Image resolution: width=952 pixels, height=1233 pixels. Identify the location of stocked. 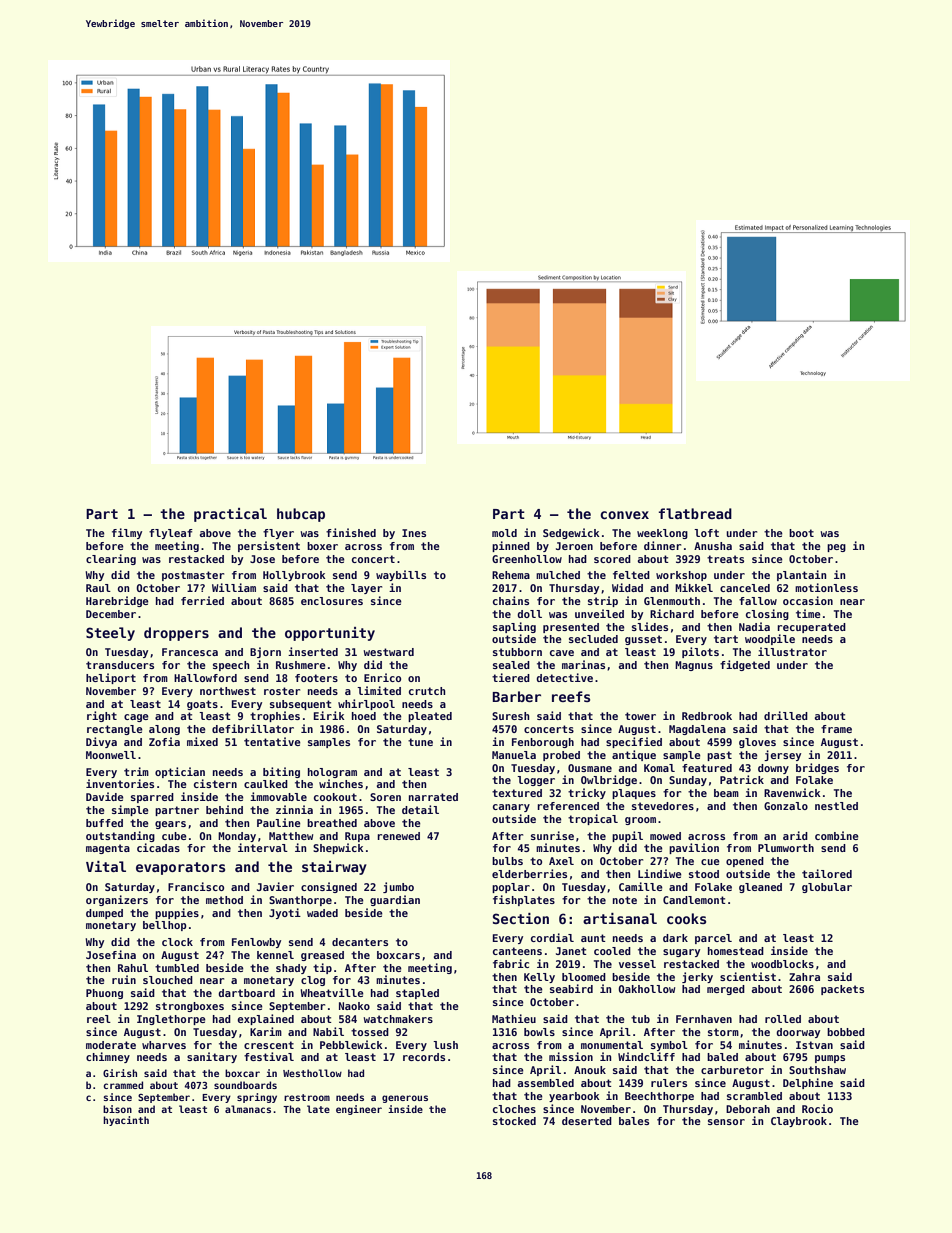
(514, 1121).
